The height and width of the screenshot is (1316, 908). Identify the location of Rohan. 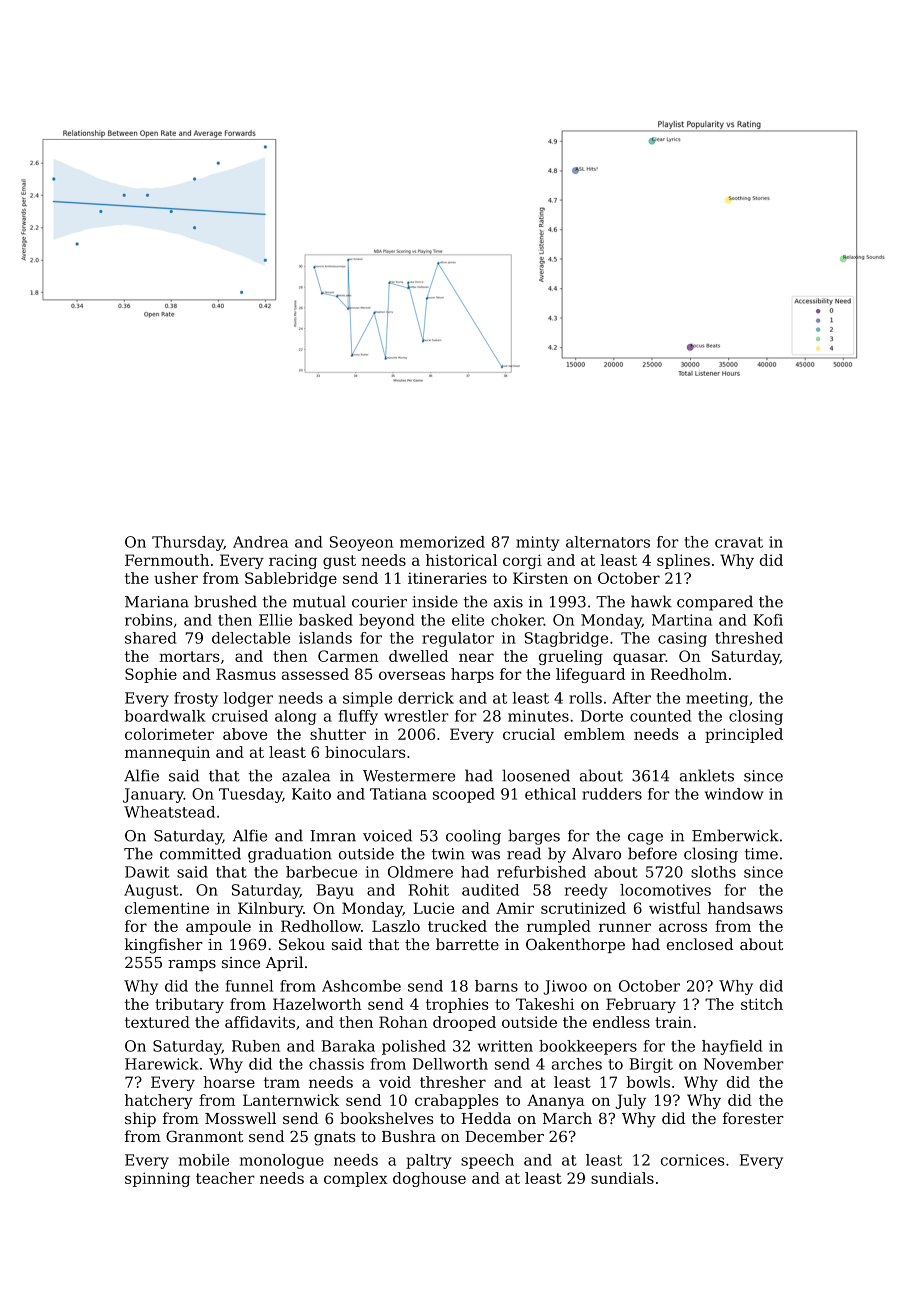
(403, 1022).
